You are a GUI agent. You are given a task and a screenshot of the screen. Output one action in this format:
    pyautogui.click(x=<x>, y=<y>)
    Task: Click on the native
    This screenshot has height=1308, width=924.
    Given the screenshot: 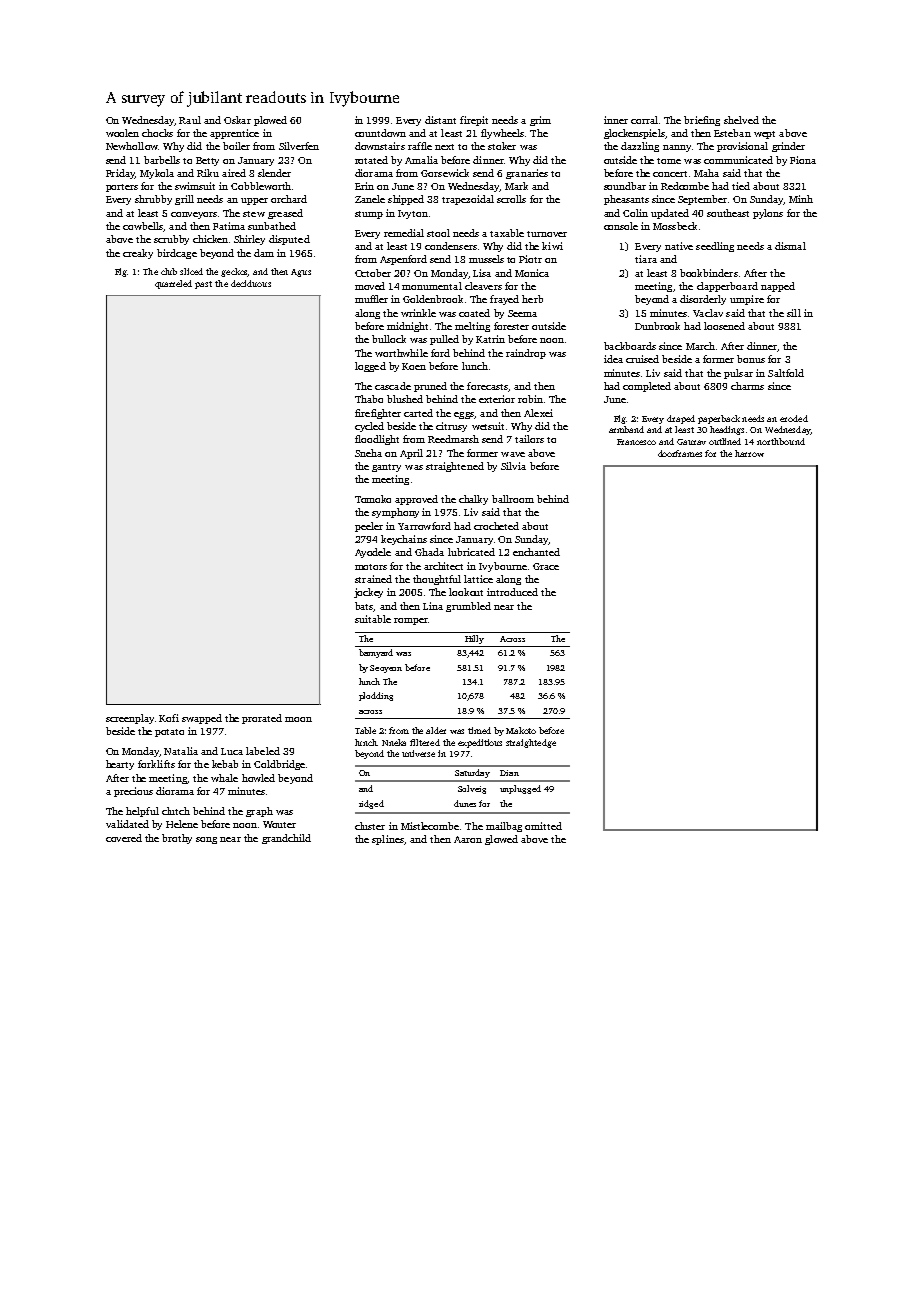 What is the action you would take?
    pyautogui.click(x=679, y=246)
